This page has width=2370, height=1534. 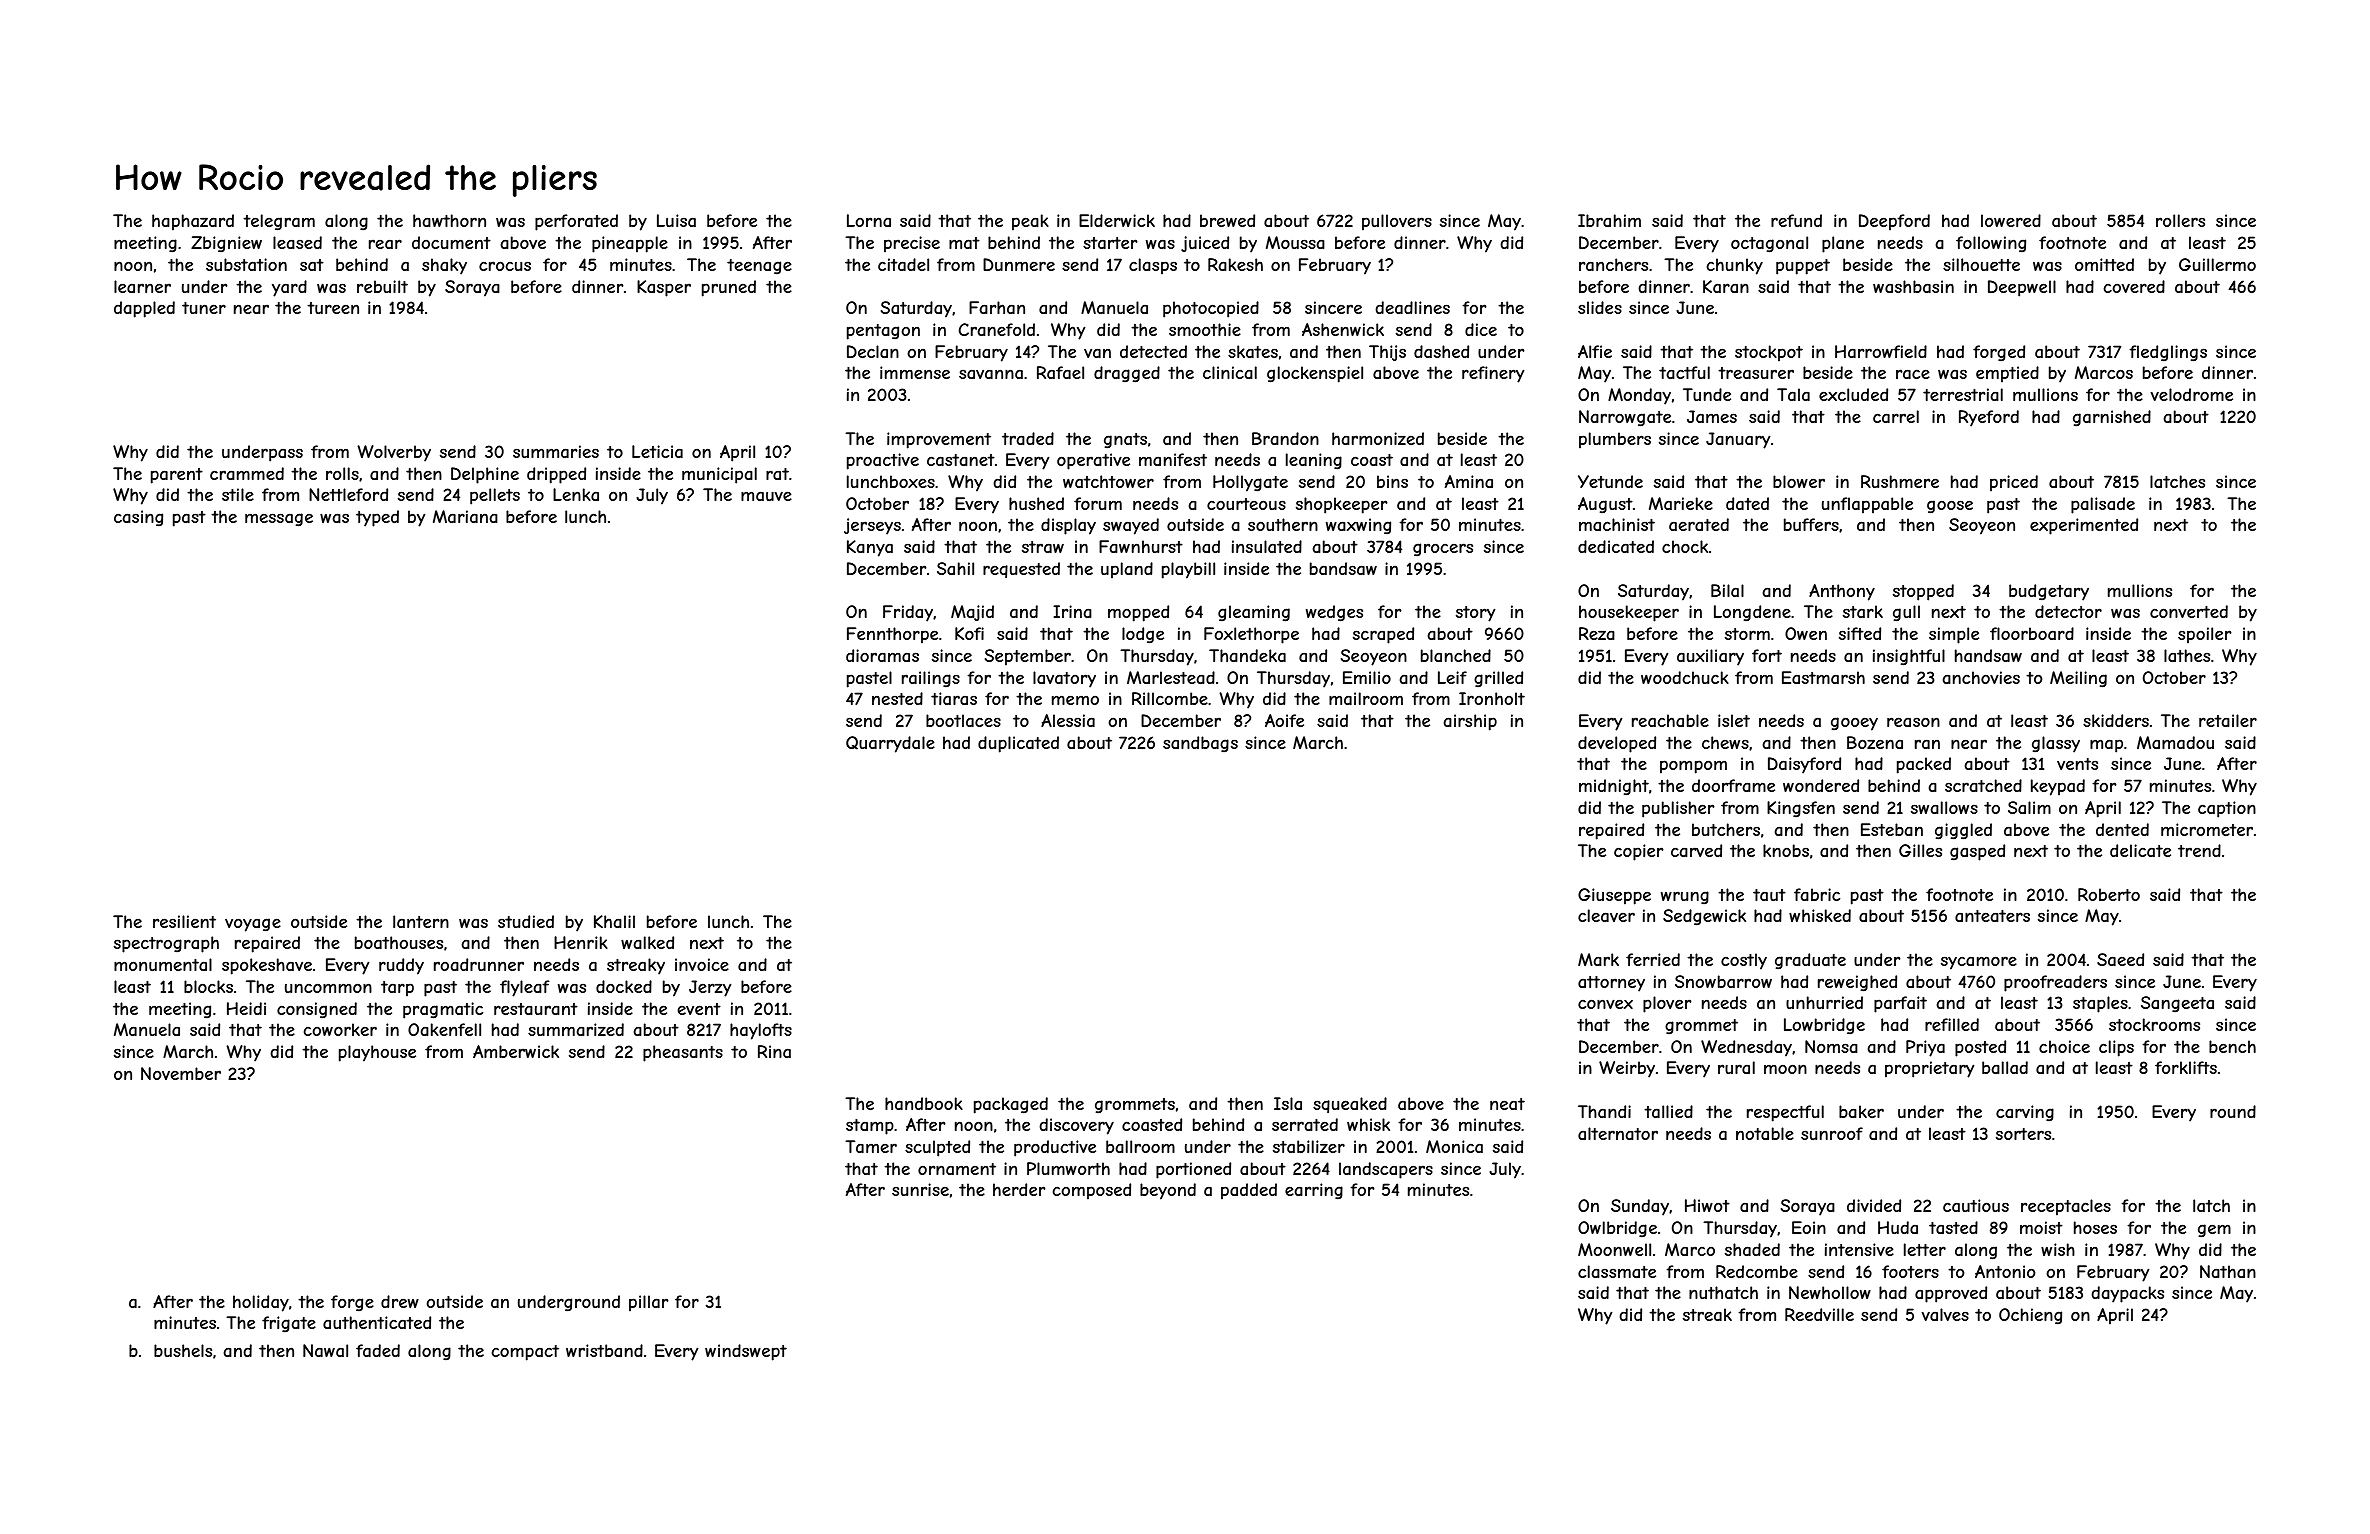 What do you see at coordinates (400, 1301) in the page?
I see `drew` at bounding box center [400, 1301].
